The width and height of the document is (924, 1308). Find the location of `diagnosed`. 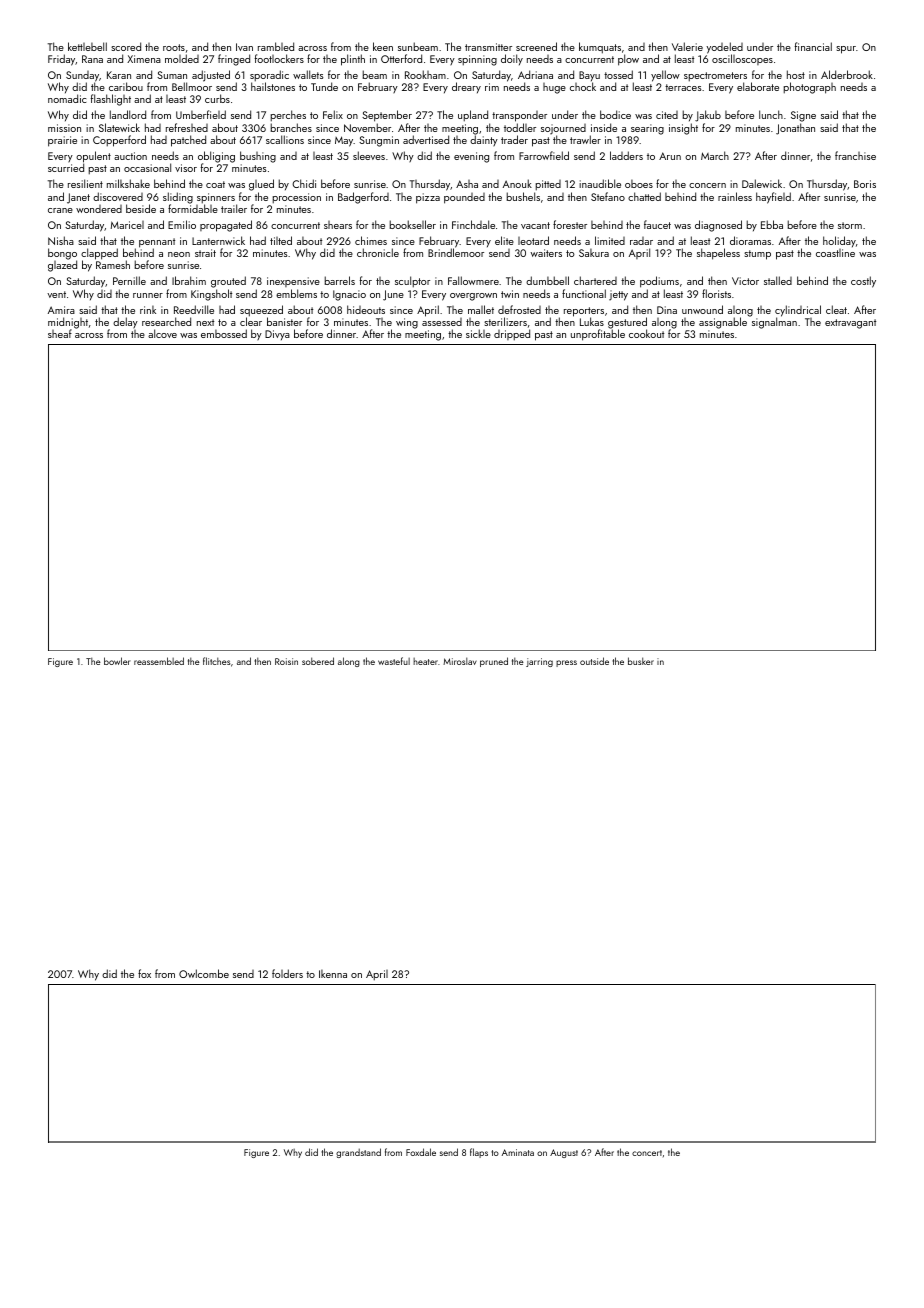

diagnosed is located at coordinates (718, 226).
